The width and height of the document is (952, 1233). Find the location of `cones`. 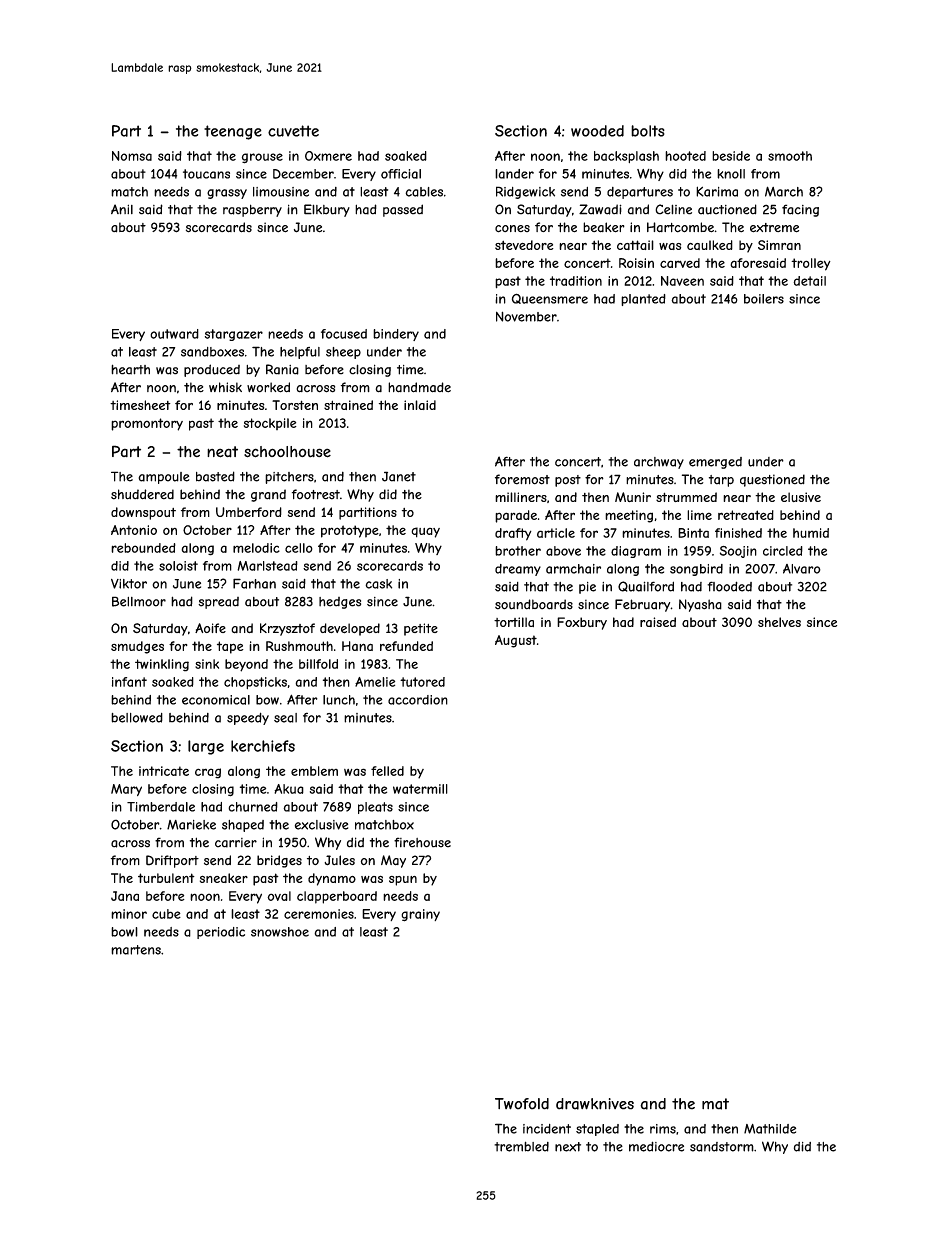

cones is located at coordinates (512, 229).
